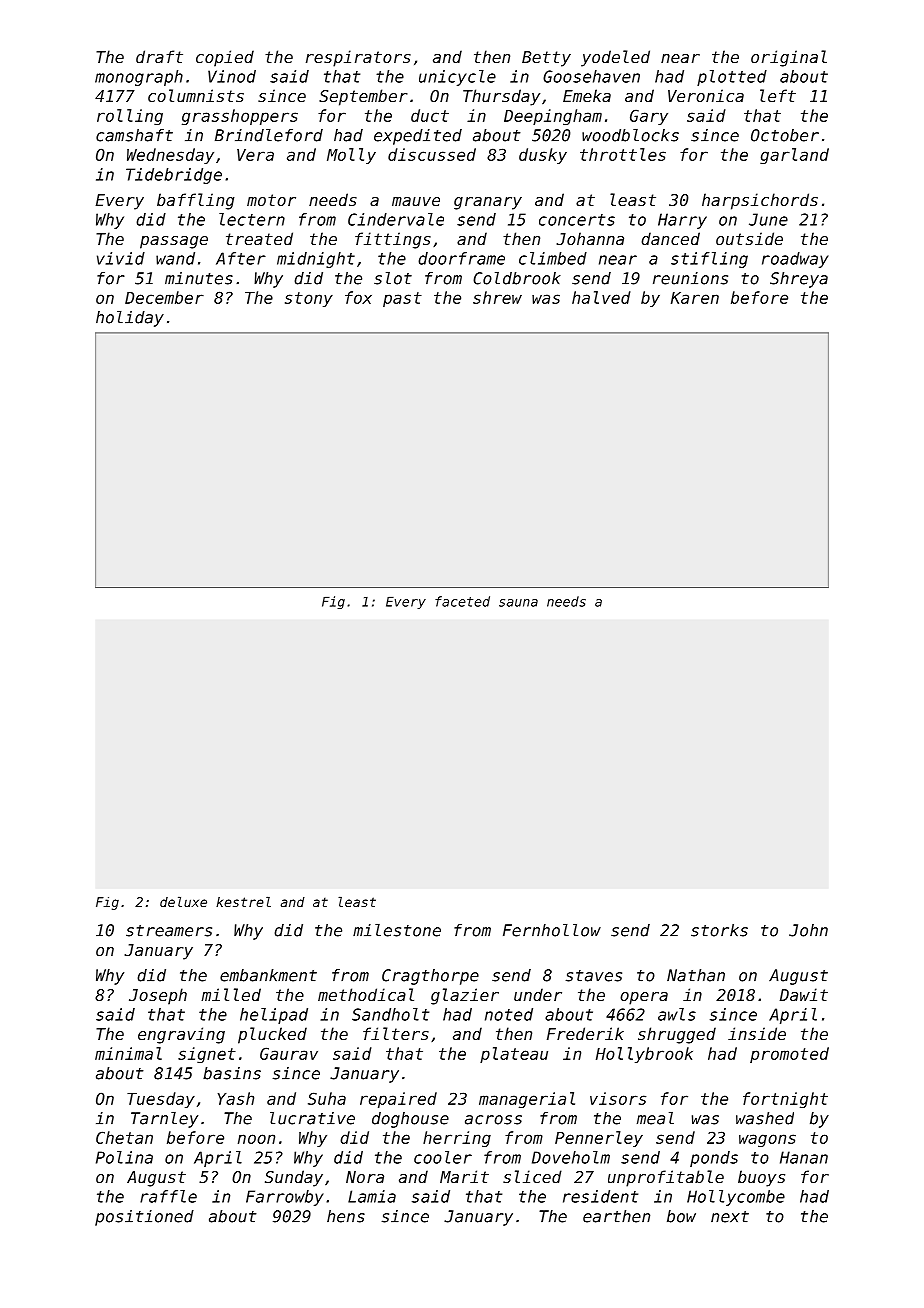 The width and height of the screenshot is (924, 1308). I want to click on faceted, so click(462, 601).
